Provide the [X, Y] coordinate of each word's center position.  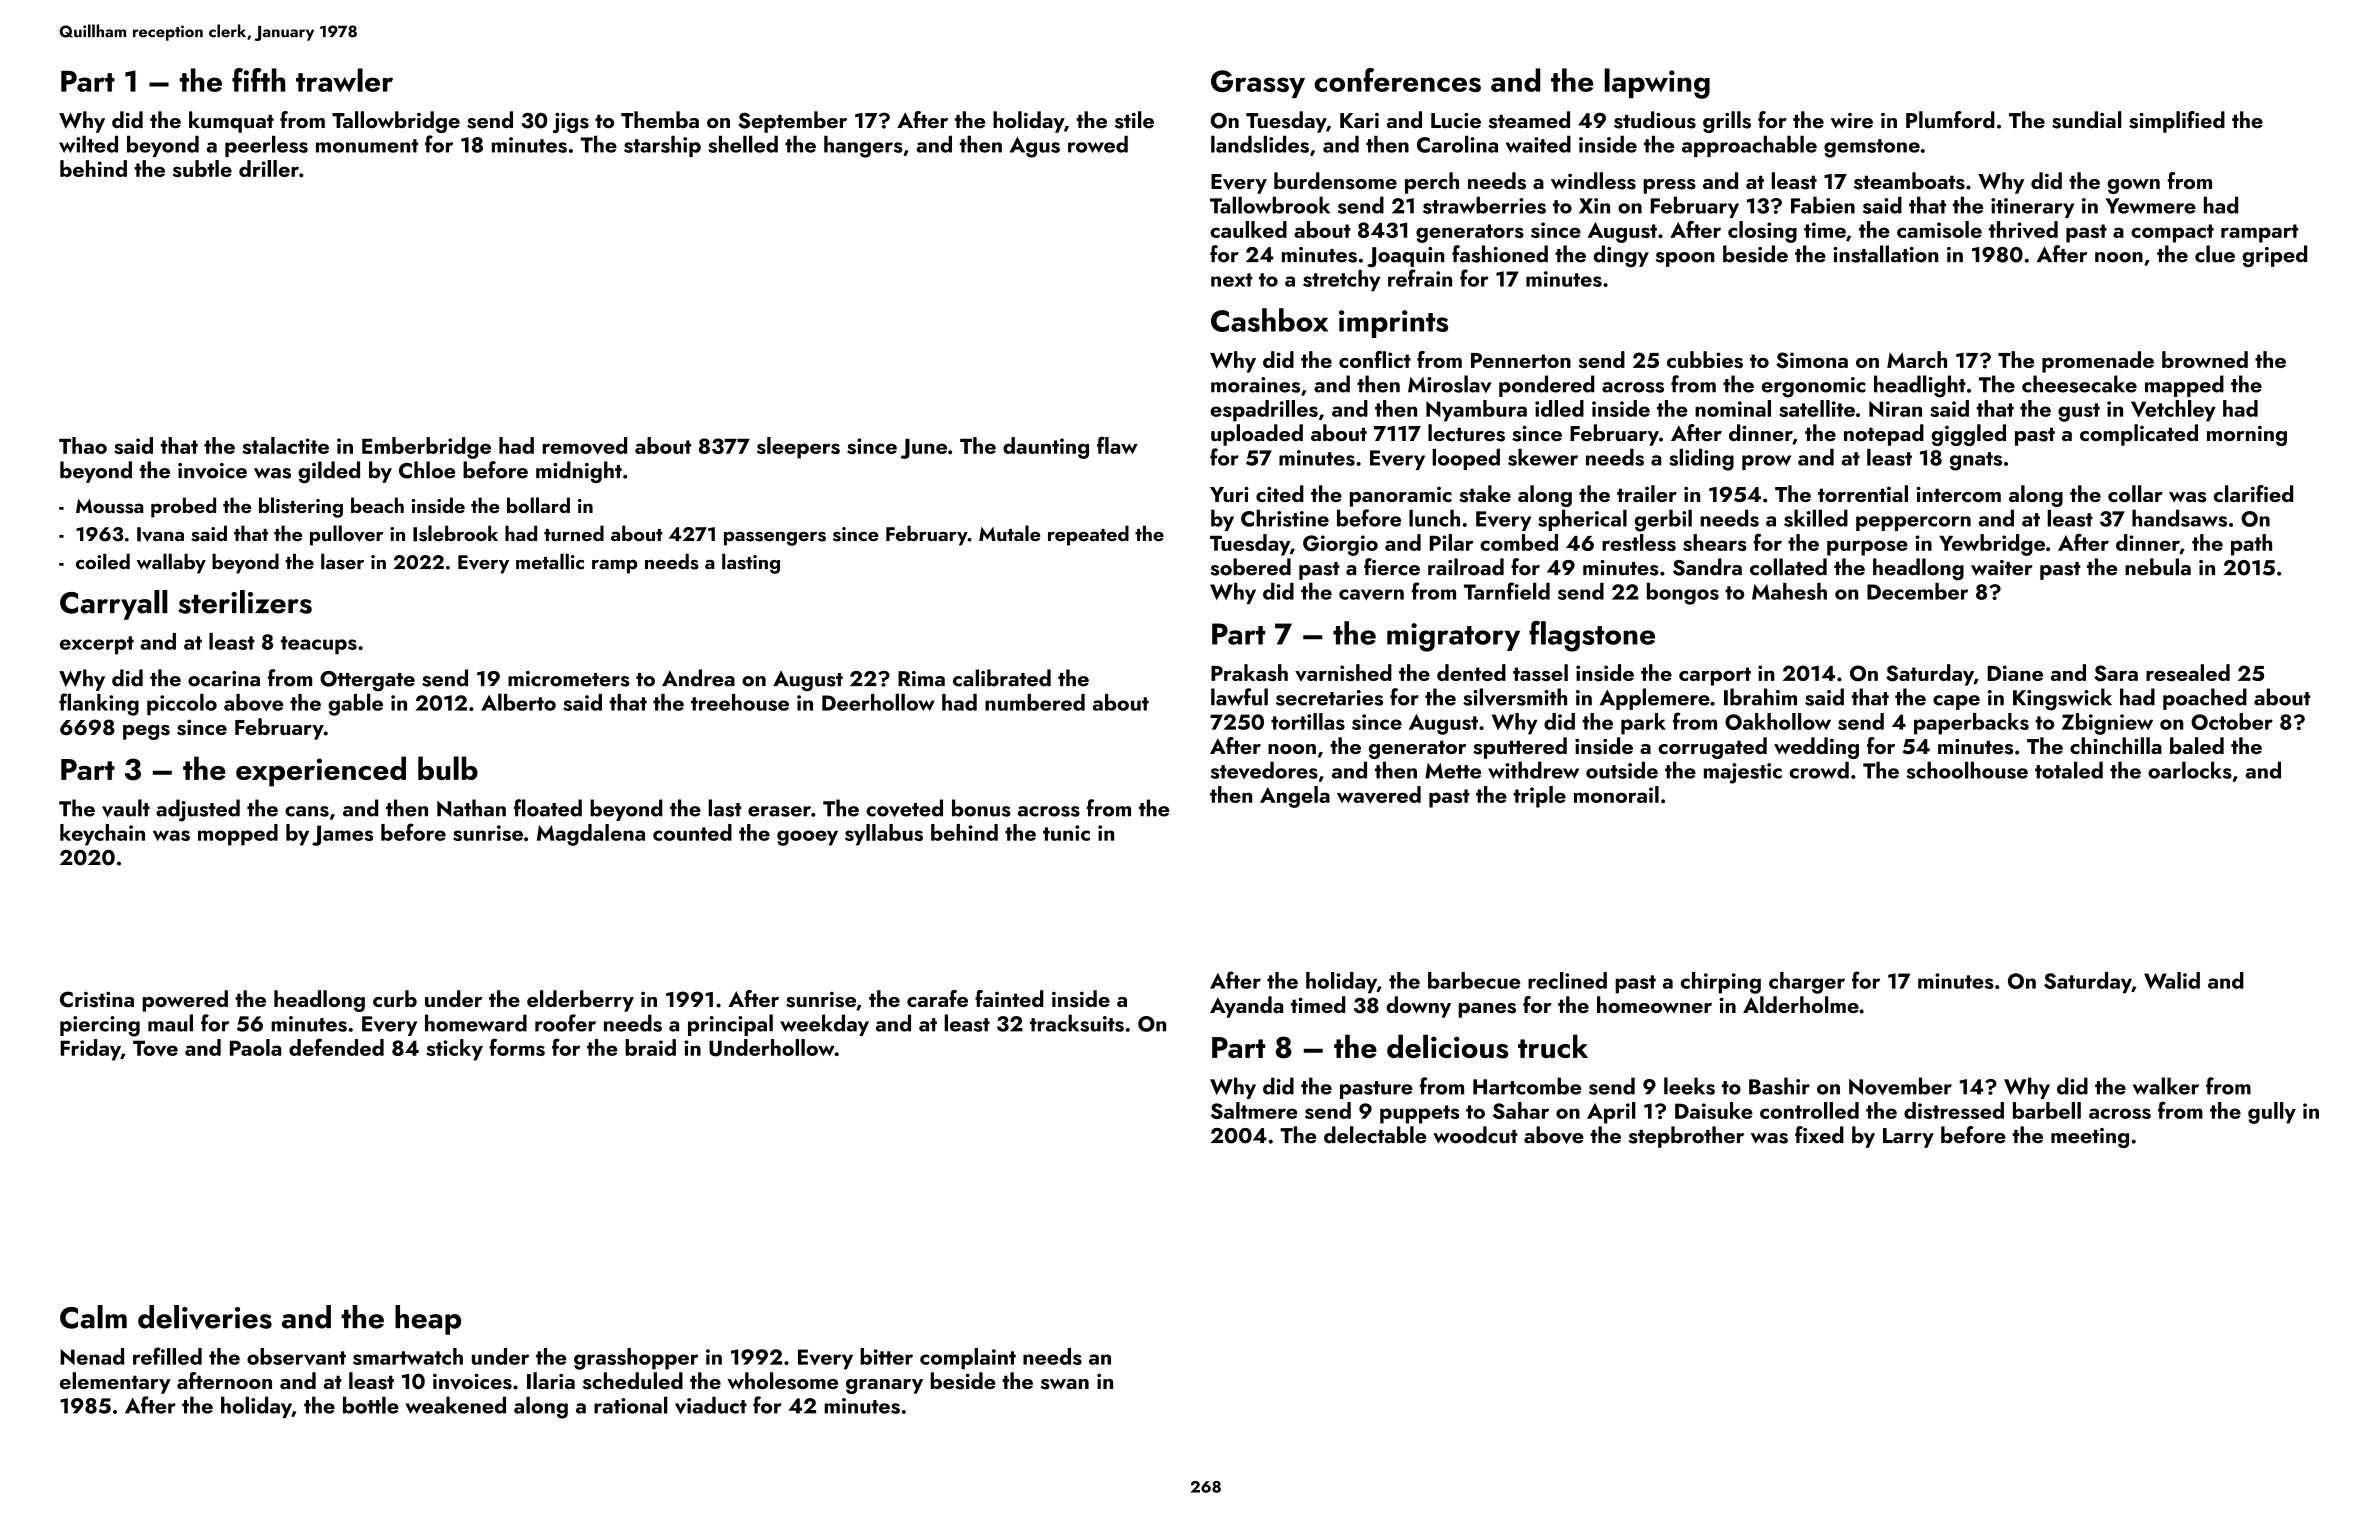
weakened [456, 1405]
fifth [258, 80]
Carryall [114, 605]
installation [1885, 254]
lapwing [1657, 83]
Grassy [1258, 84]
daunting [1046, 448]
